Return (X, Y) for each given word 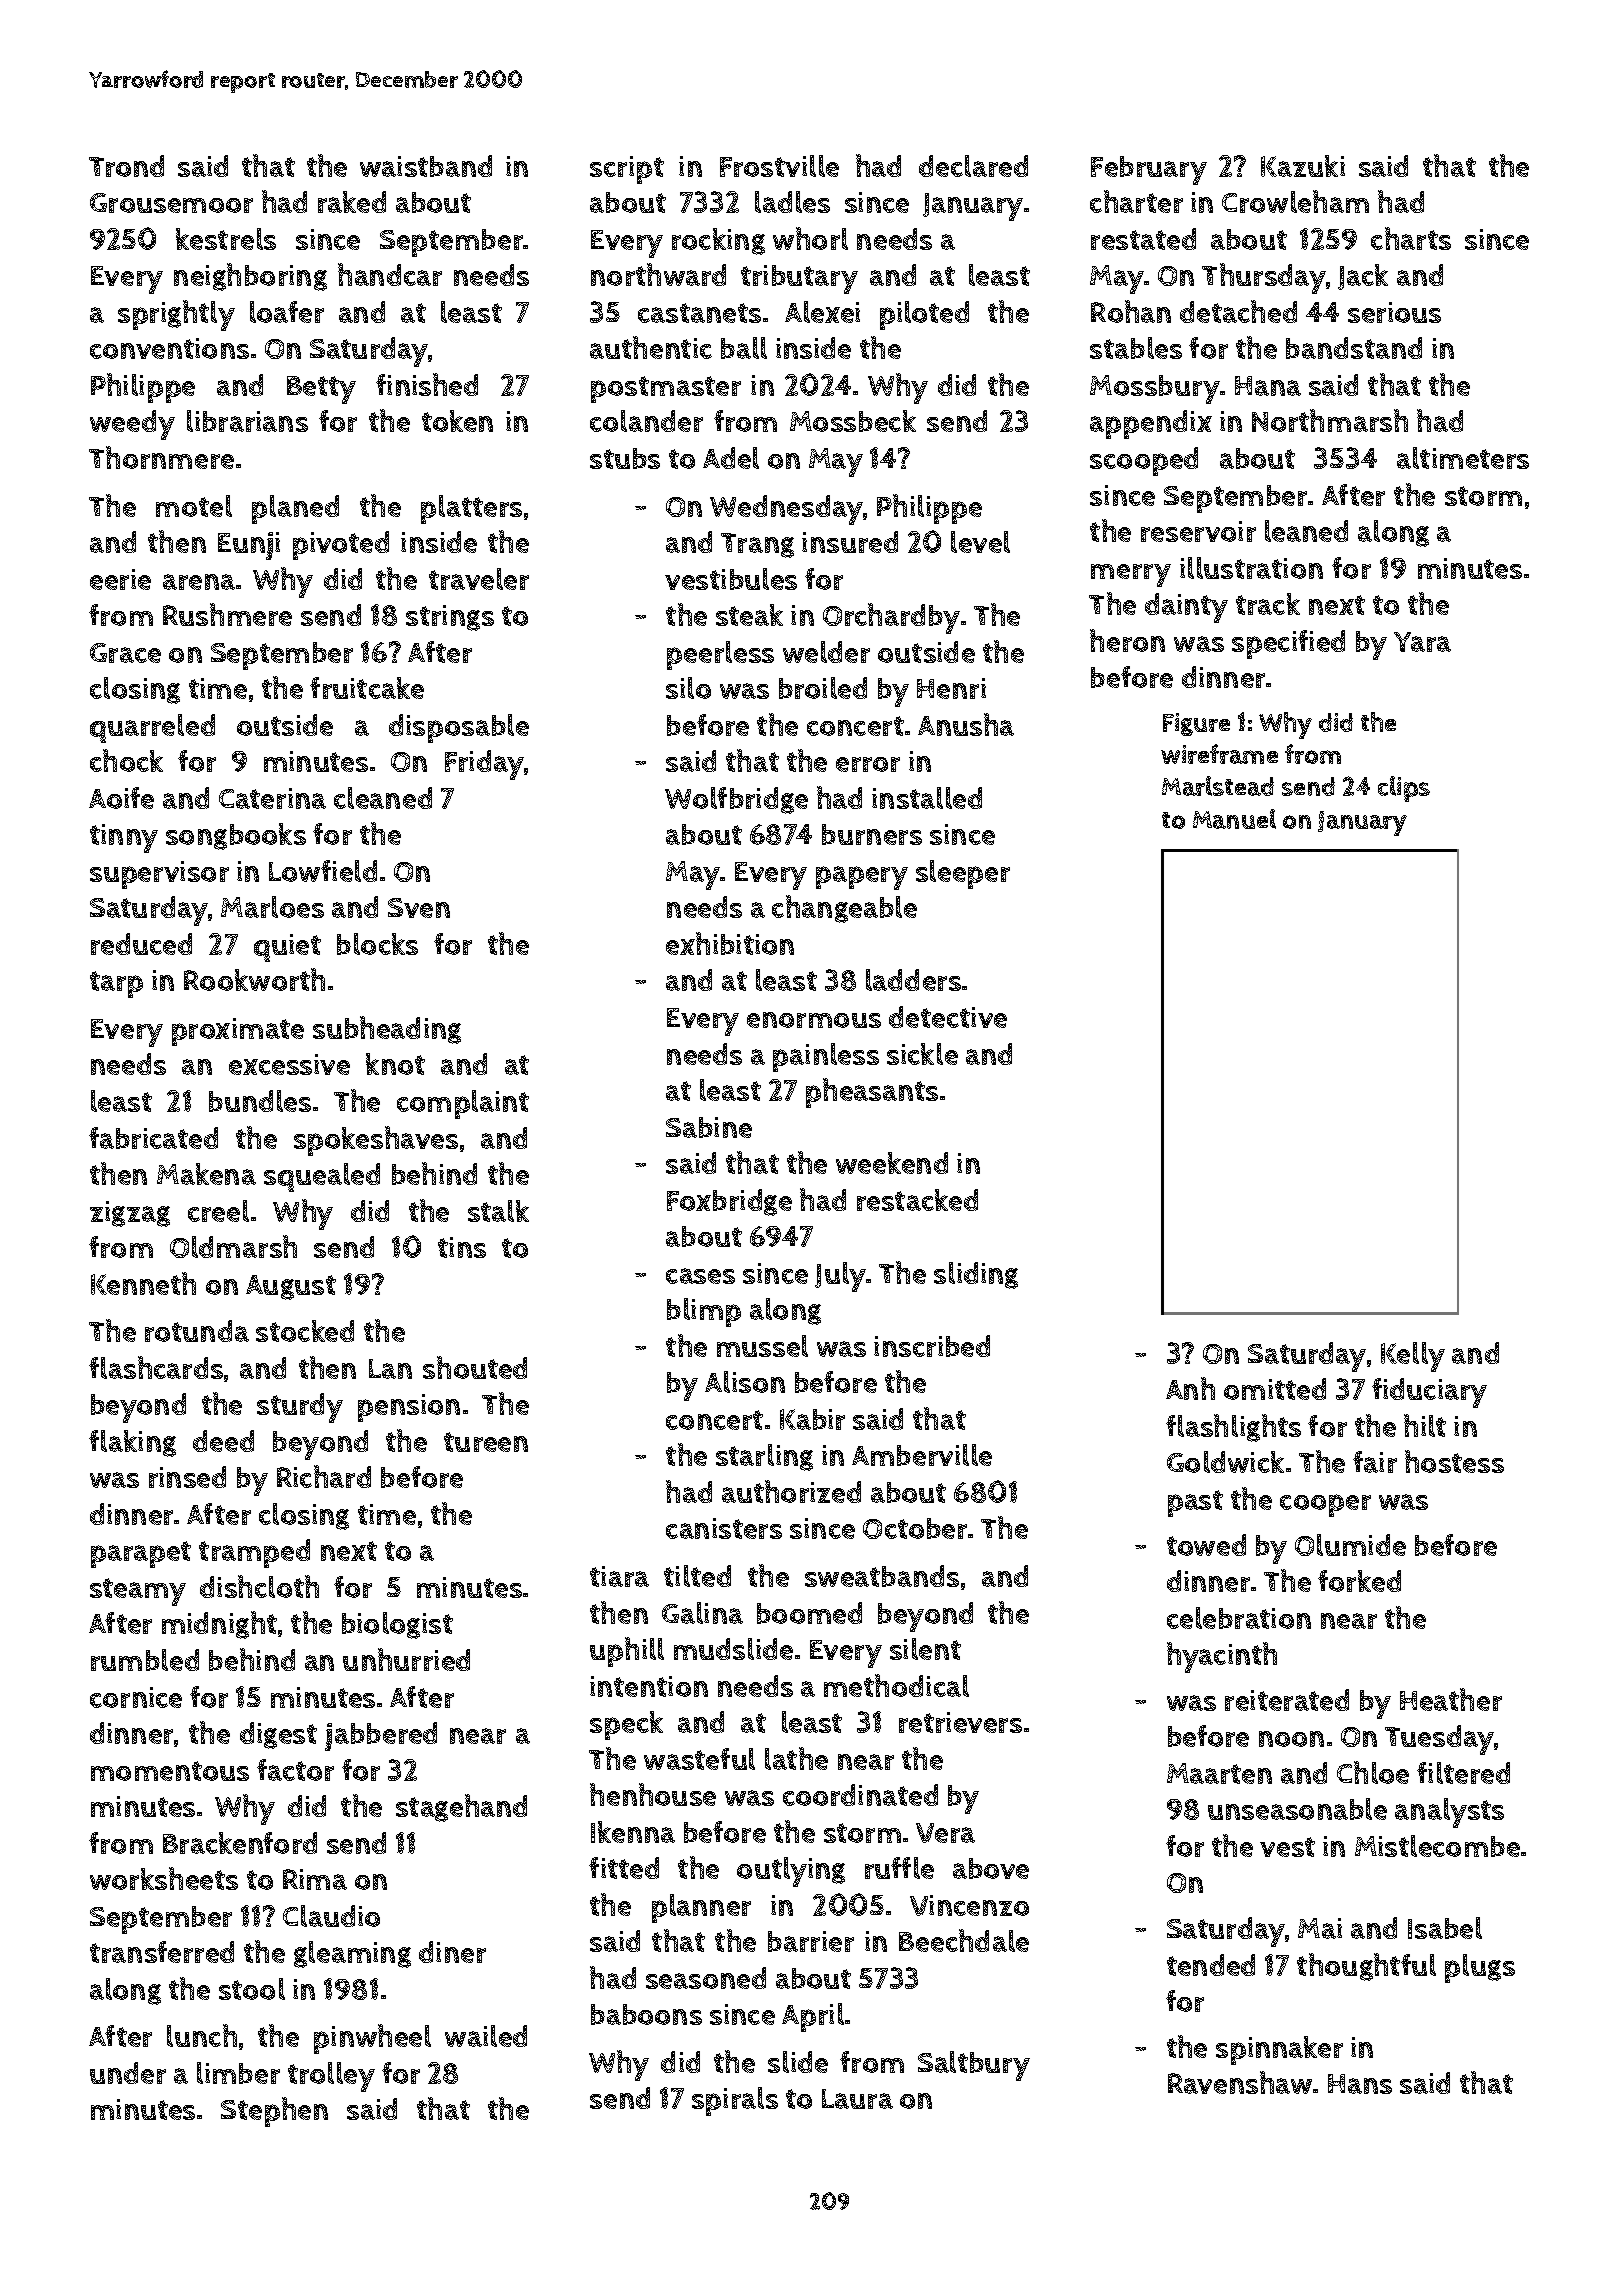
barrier (811, 1941)
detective (948, 1017)
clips (1404, 789)
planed (295, 509)
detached (1238, 311)
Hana (1268, 386)
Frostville (779, 166)
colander (646, 421)
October (915, 1528)
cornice (136, 1697)
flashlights (1233, 1428)
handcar (390, 274)
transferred (162, 1952)
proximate (238, 1032)
